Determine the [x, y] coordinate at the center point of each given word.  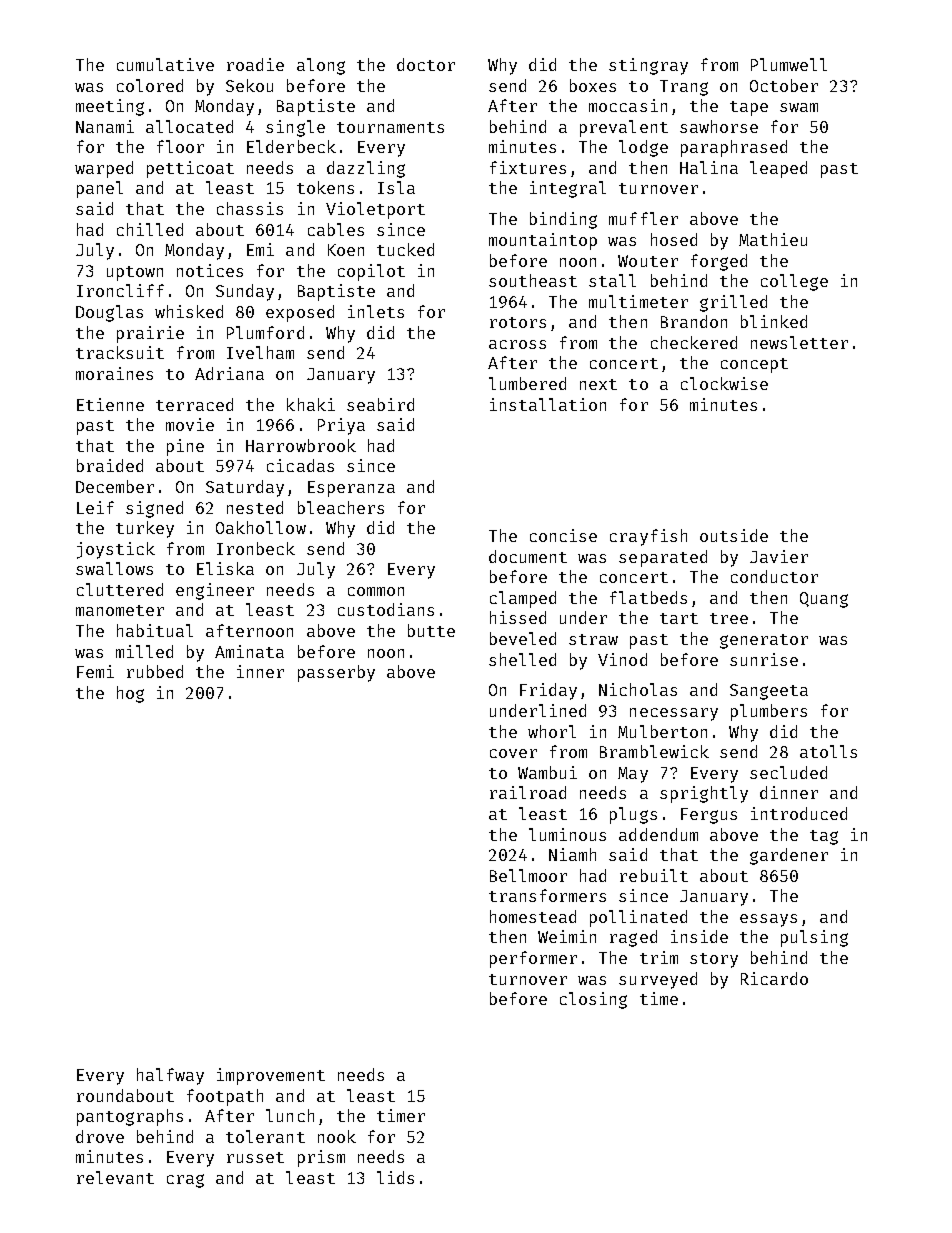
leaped [778, 169]
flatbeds [648, 597]
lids [395, 1177]
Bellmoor [528, 875]
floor [180, 146]
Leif [95, 507]
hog [130, 694]
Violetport [375, 210]
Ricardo [774, 978]
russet [255, 1157]
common [376, 591]
